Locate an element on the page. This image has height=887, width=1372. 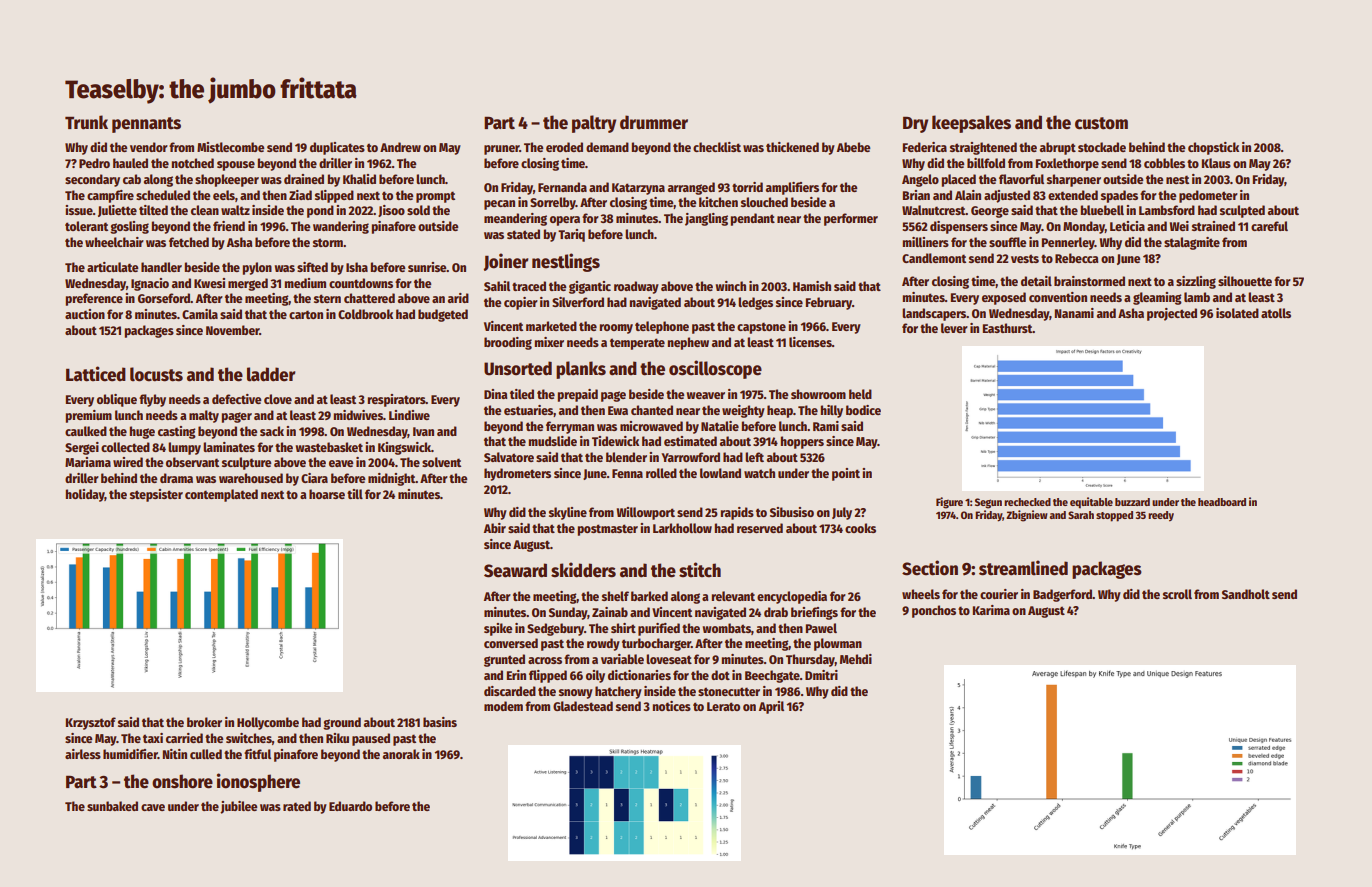
drummer is located at coordinates (654, 122).
